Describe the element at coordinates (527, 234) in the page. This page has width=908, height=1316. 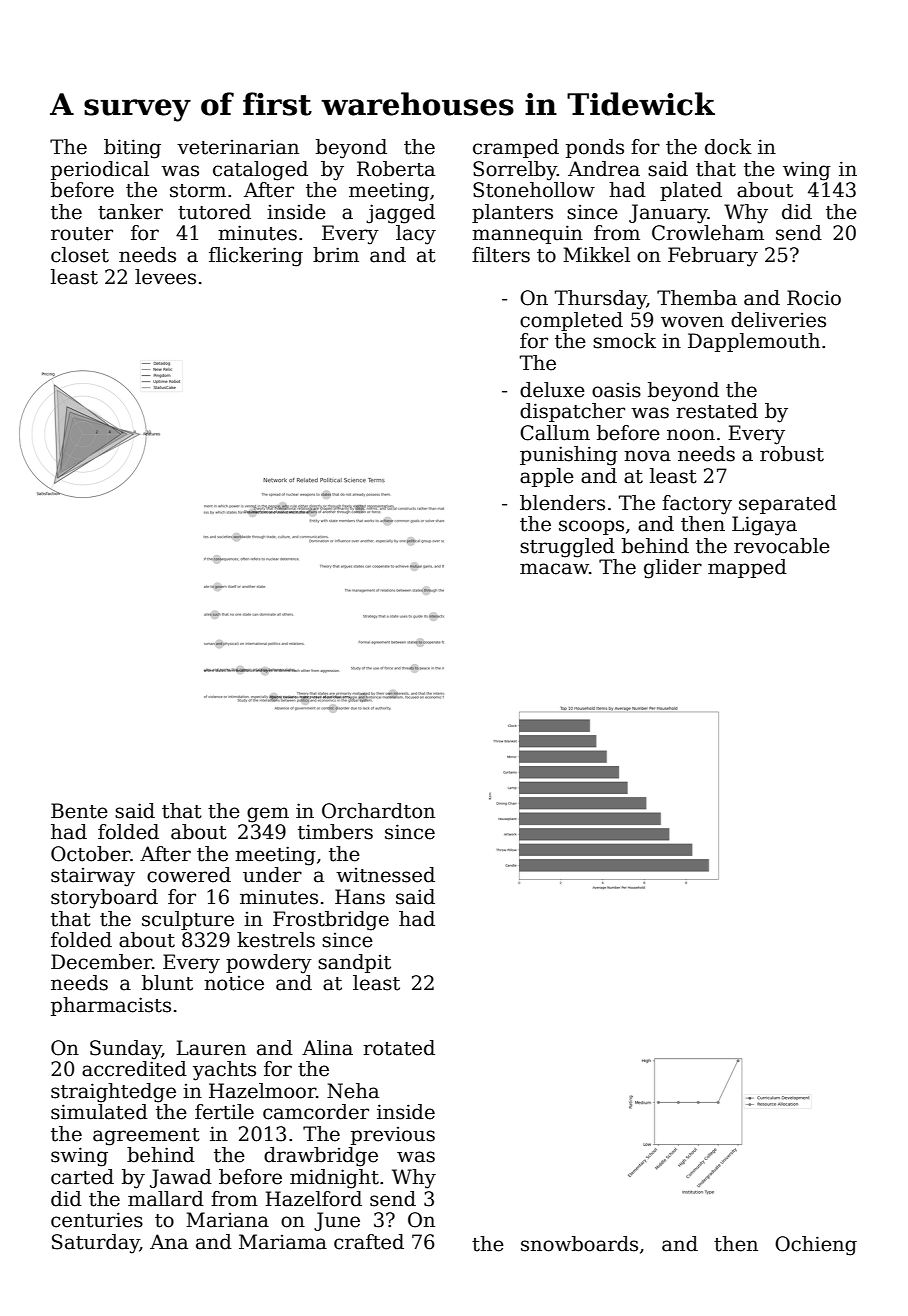
I see `mannequin` at that location.
